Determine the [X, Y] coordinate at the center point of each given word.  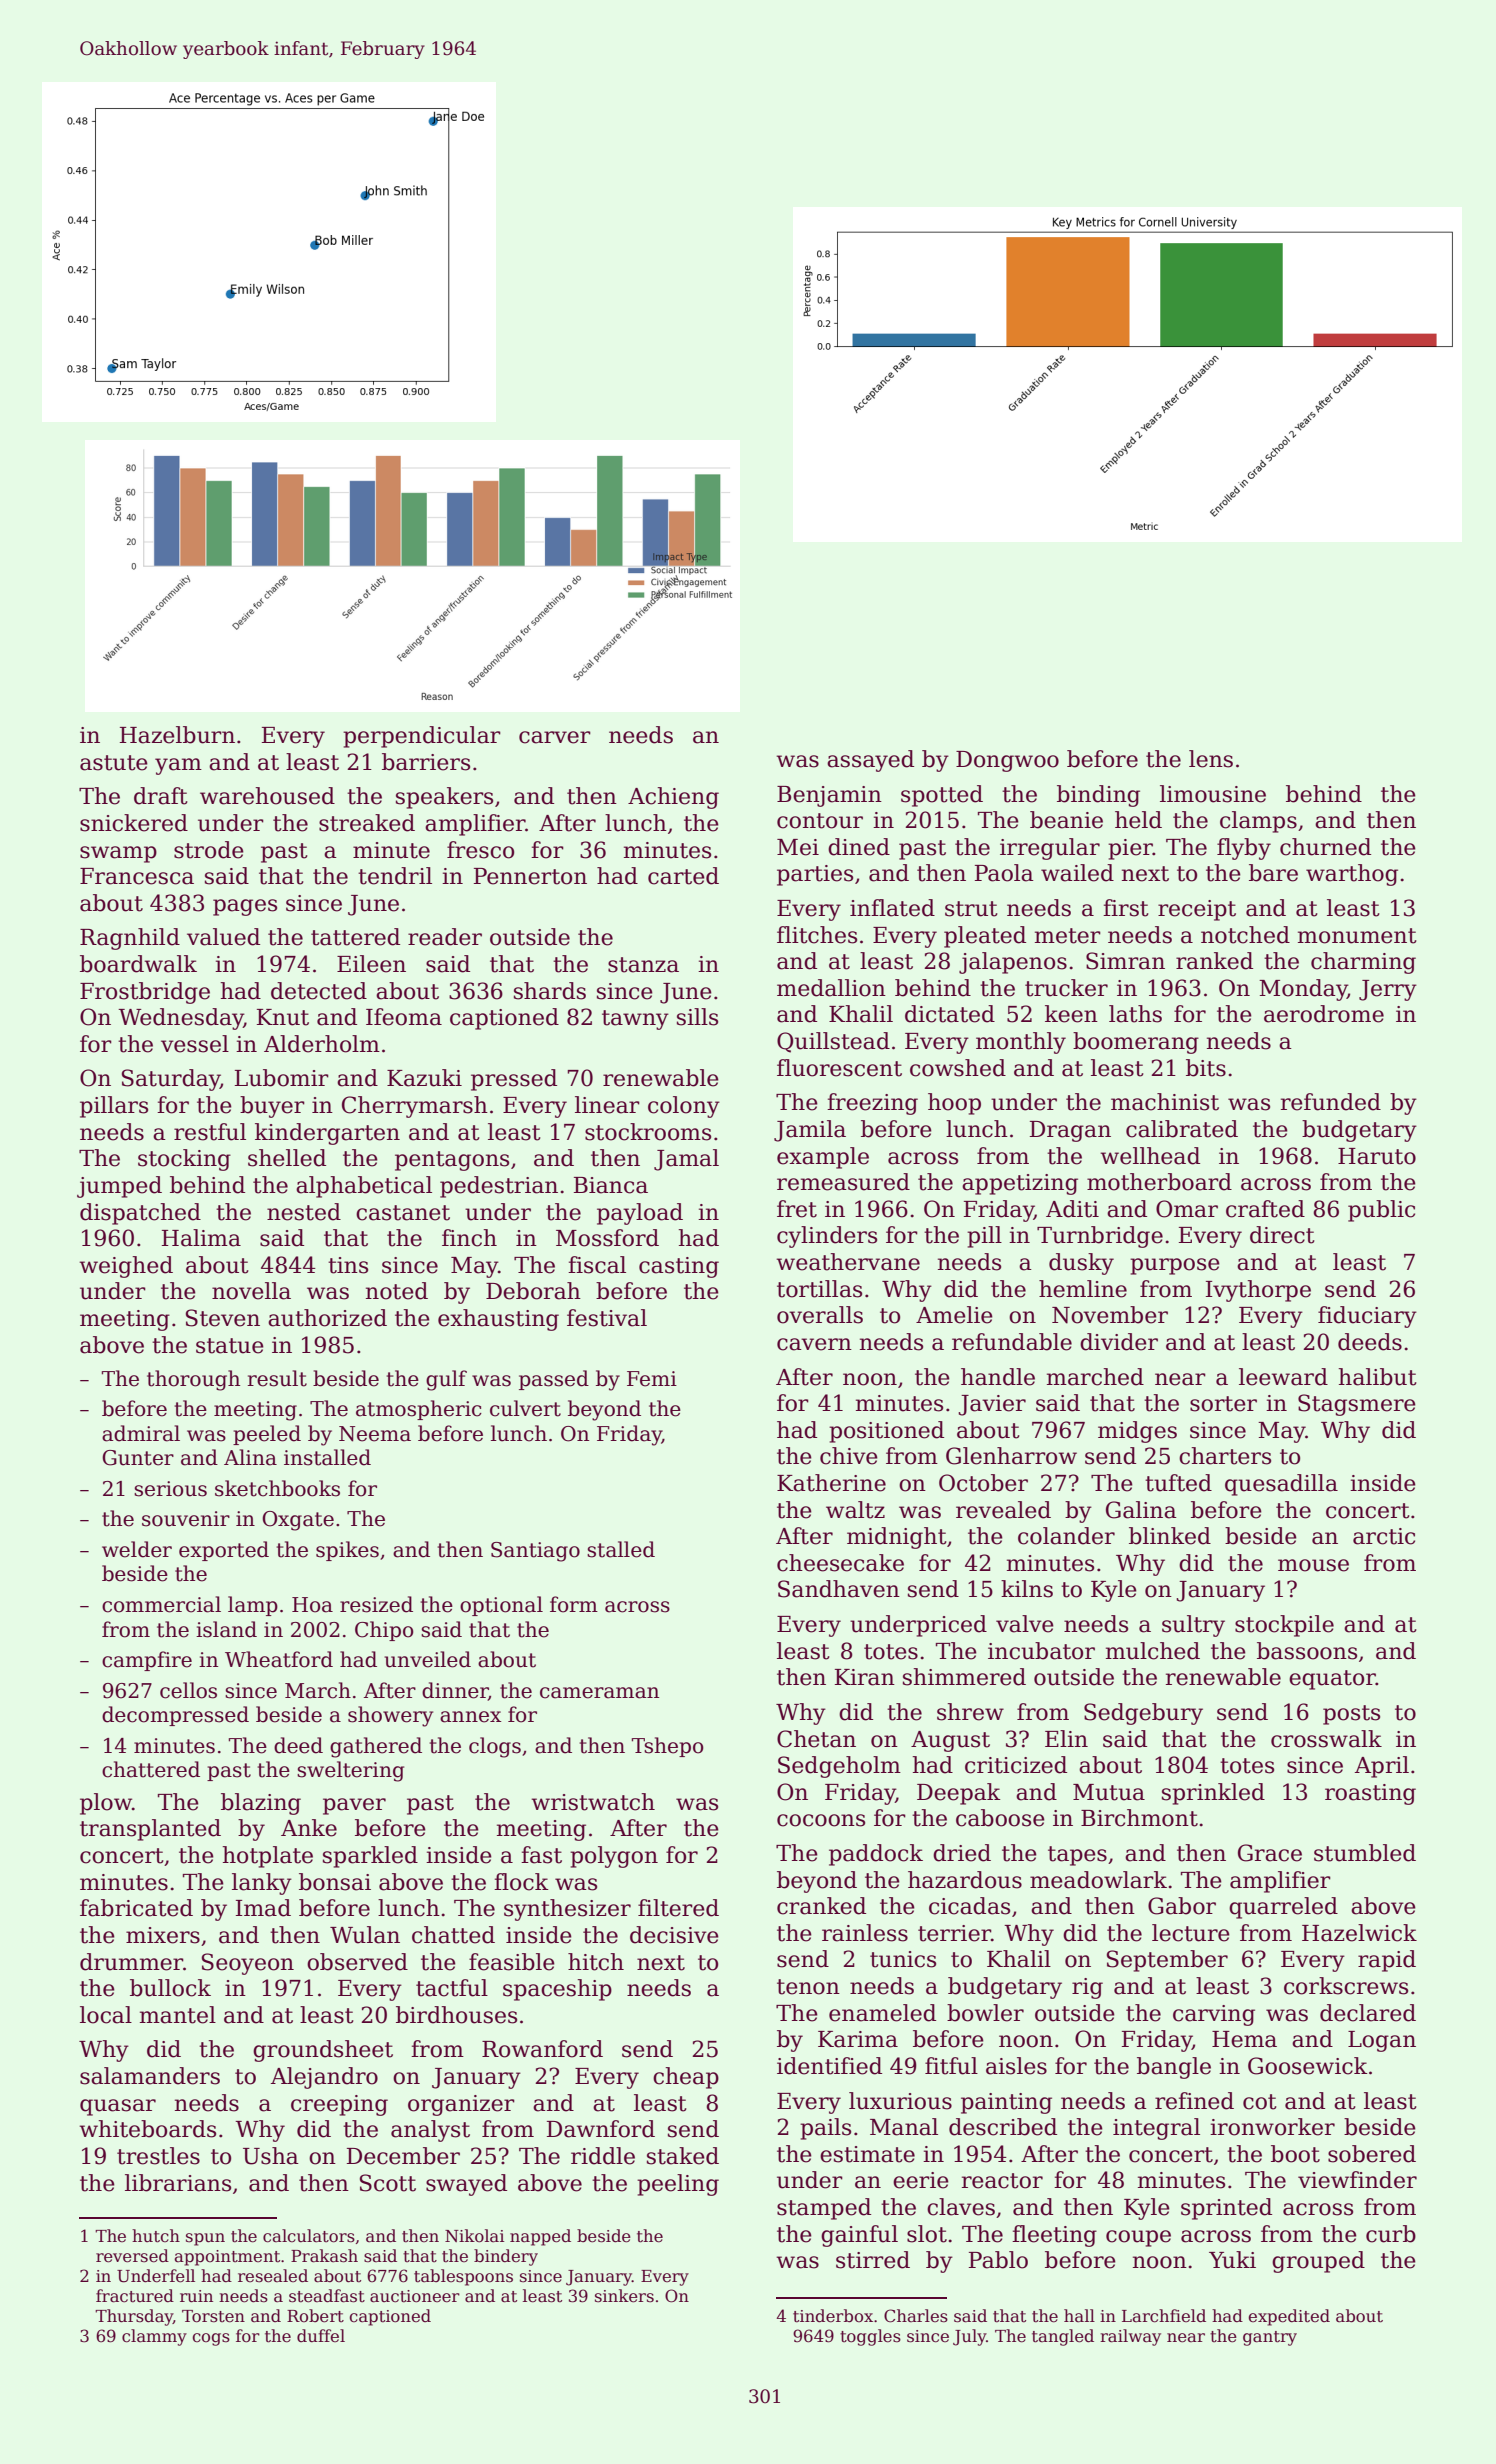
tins [348, 1265]
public [1381, 1211]
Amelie [954, 1315]
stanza [643, 965]
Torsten [213, 2316]
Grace [1270, 1853]
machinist [1165, 1102]
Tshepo [668, 1747]
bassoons [1307, 1651]
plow [106, 1804]
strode [209, 850]
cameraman [599, 1693]
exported [224, 1551]
